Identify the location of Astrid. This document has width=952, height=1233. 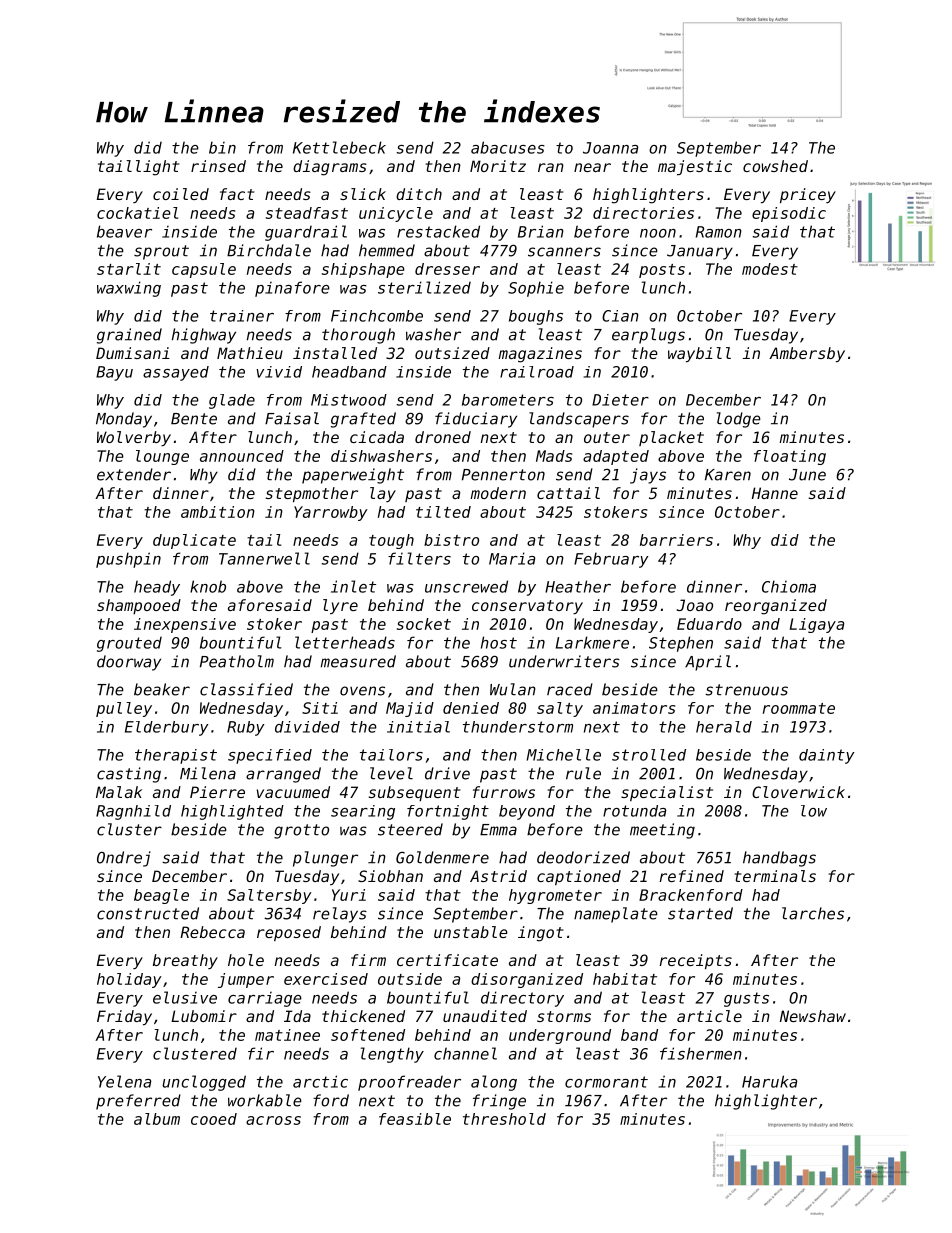
(498, 876).
